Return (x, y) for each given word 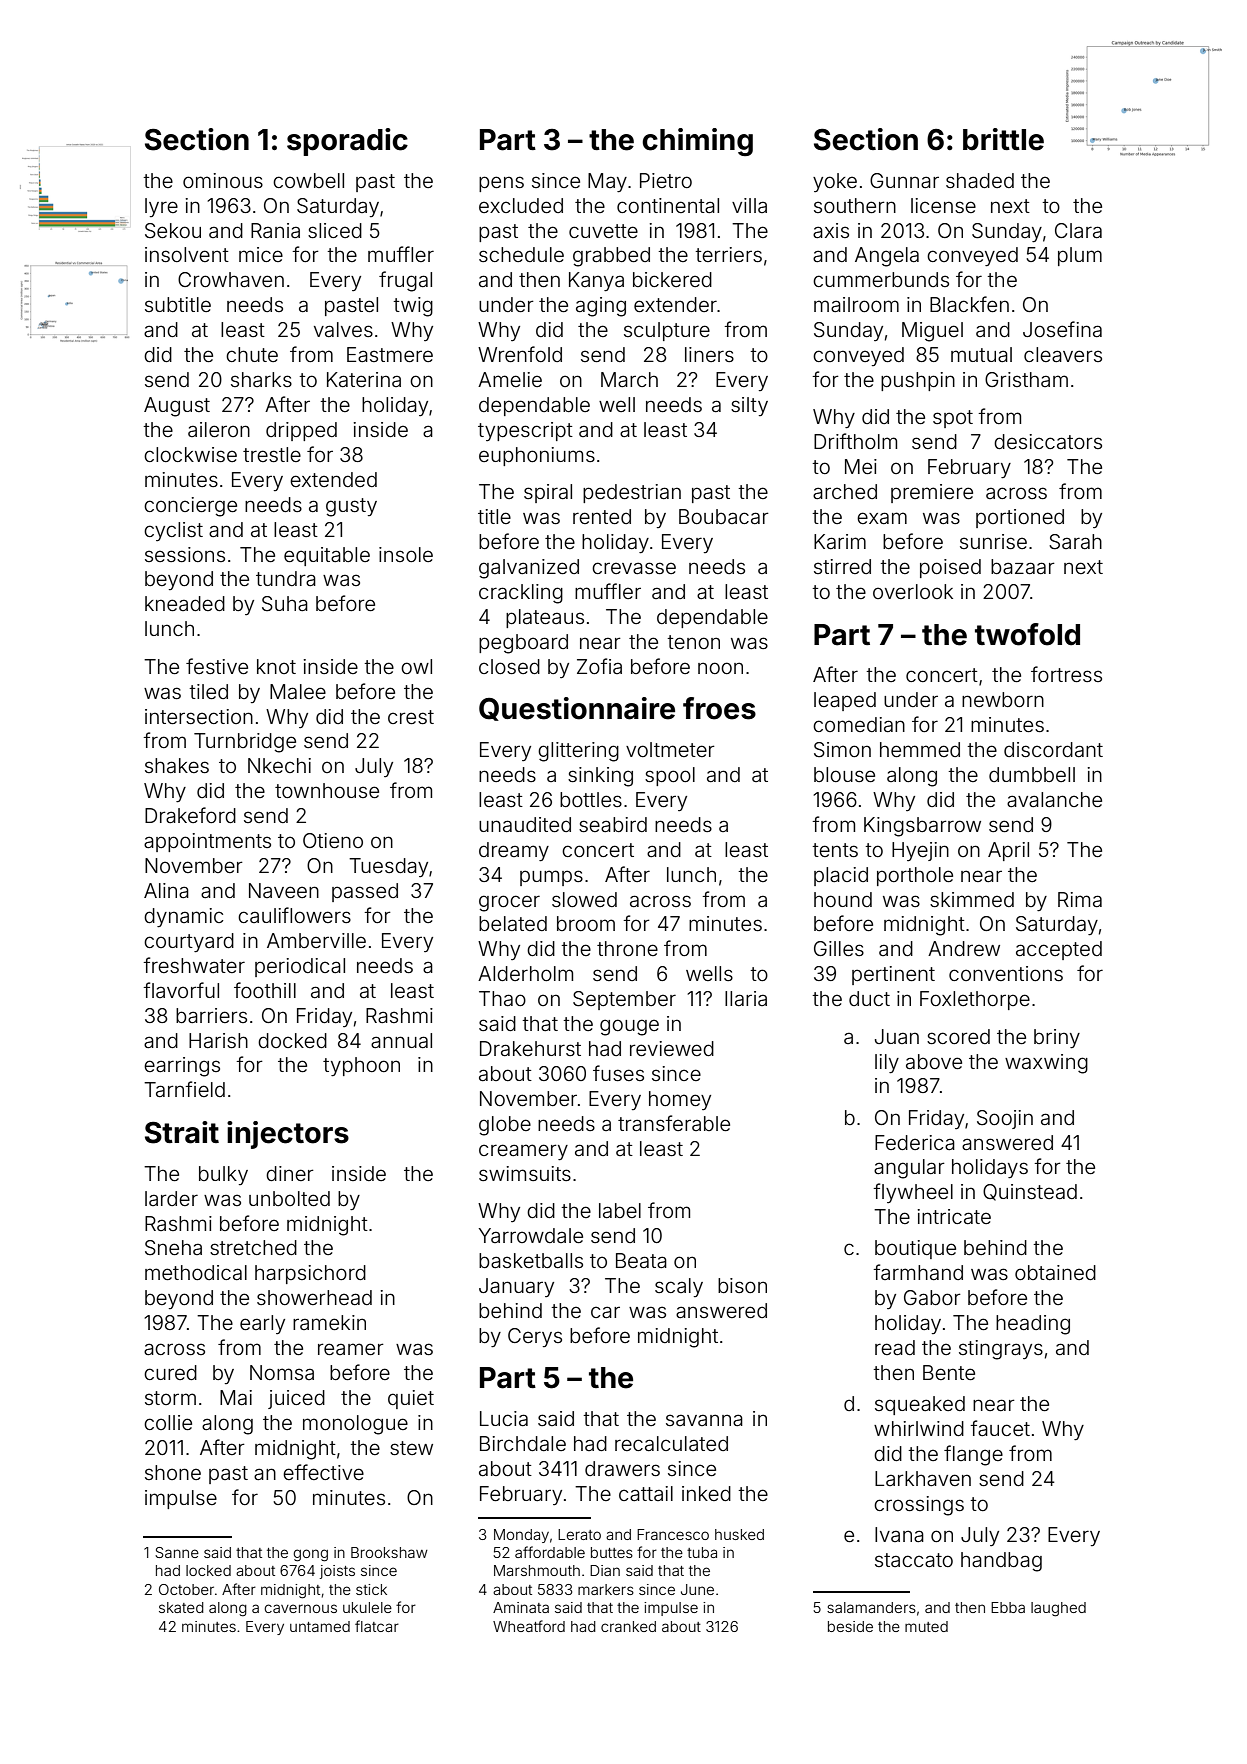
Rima (1080, 899)
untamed (320, 1626)
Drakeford (190, 815)
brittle (1003, 139)
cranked (628, 1626)
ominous (223, 180)
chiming (697, 142)
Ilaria (746, 998)
